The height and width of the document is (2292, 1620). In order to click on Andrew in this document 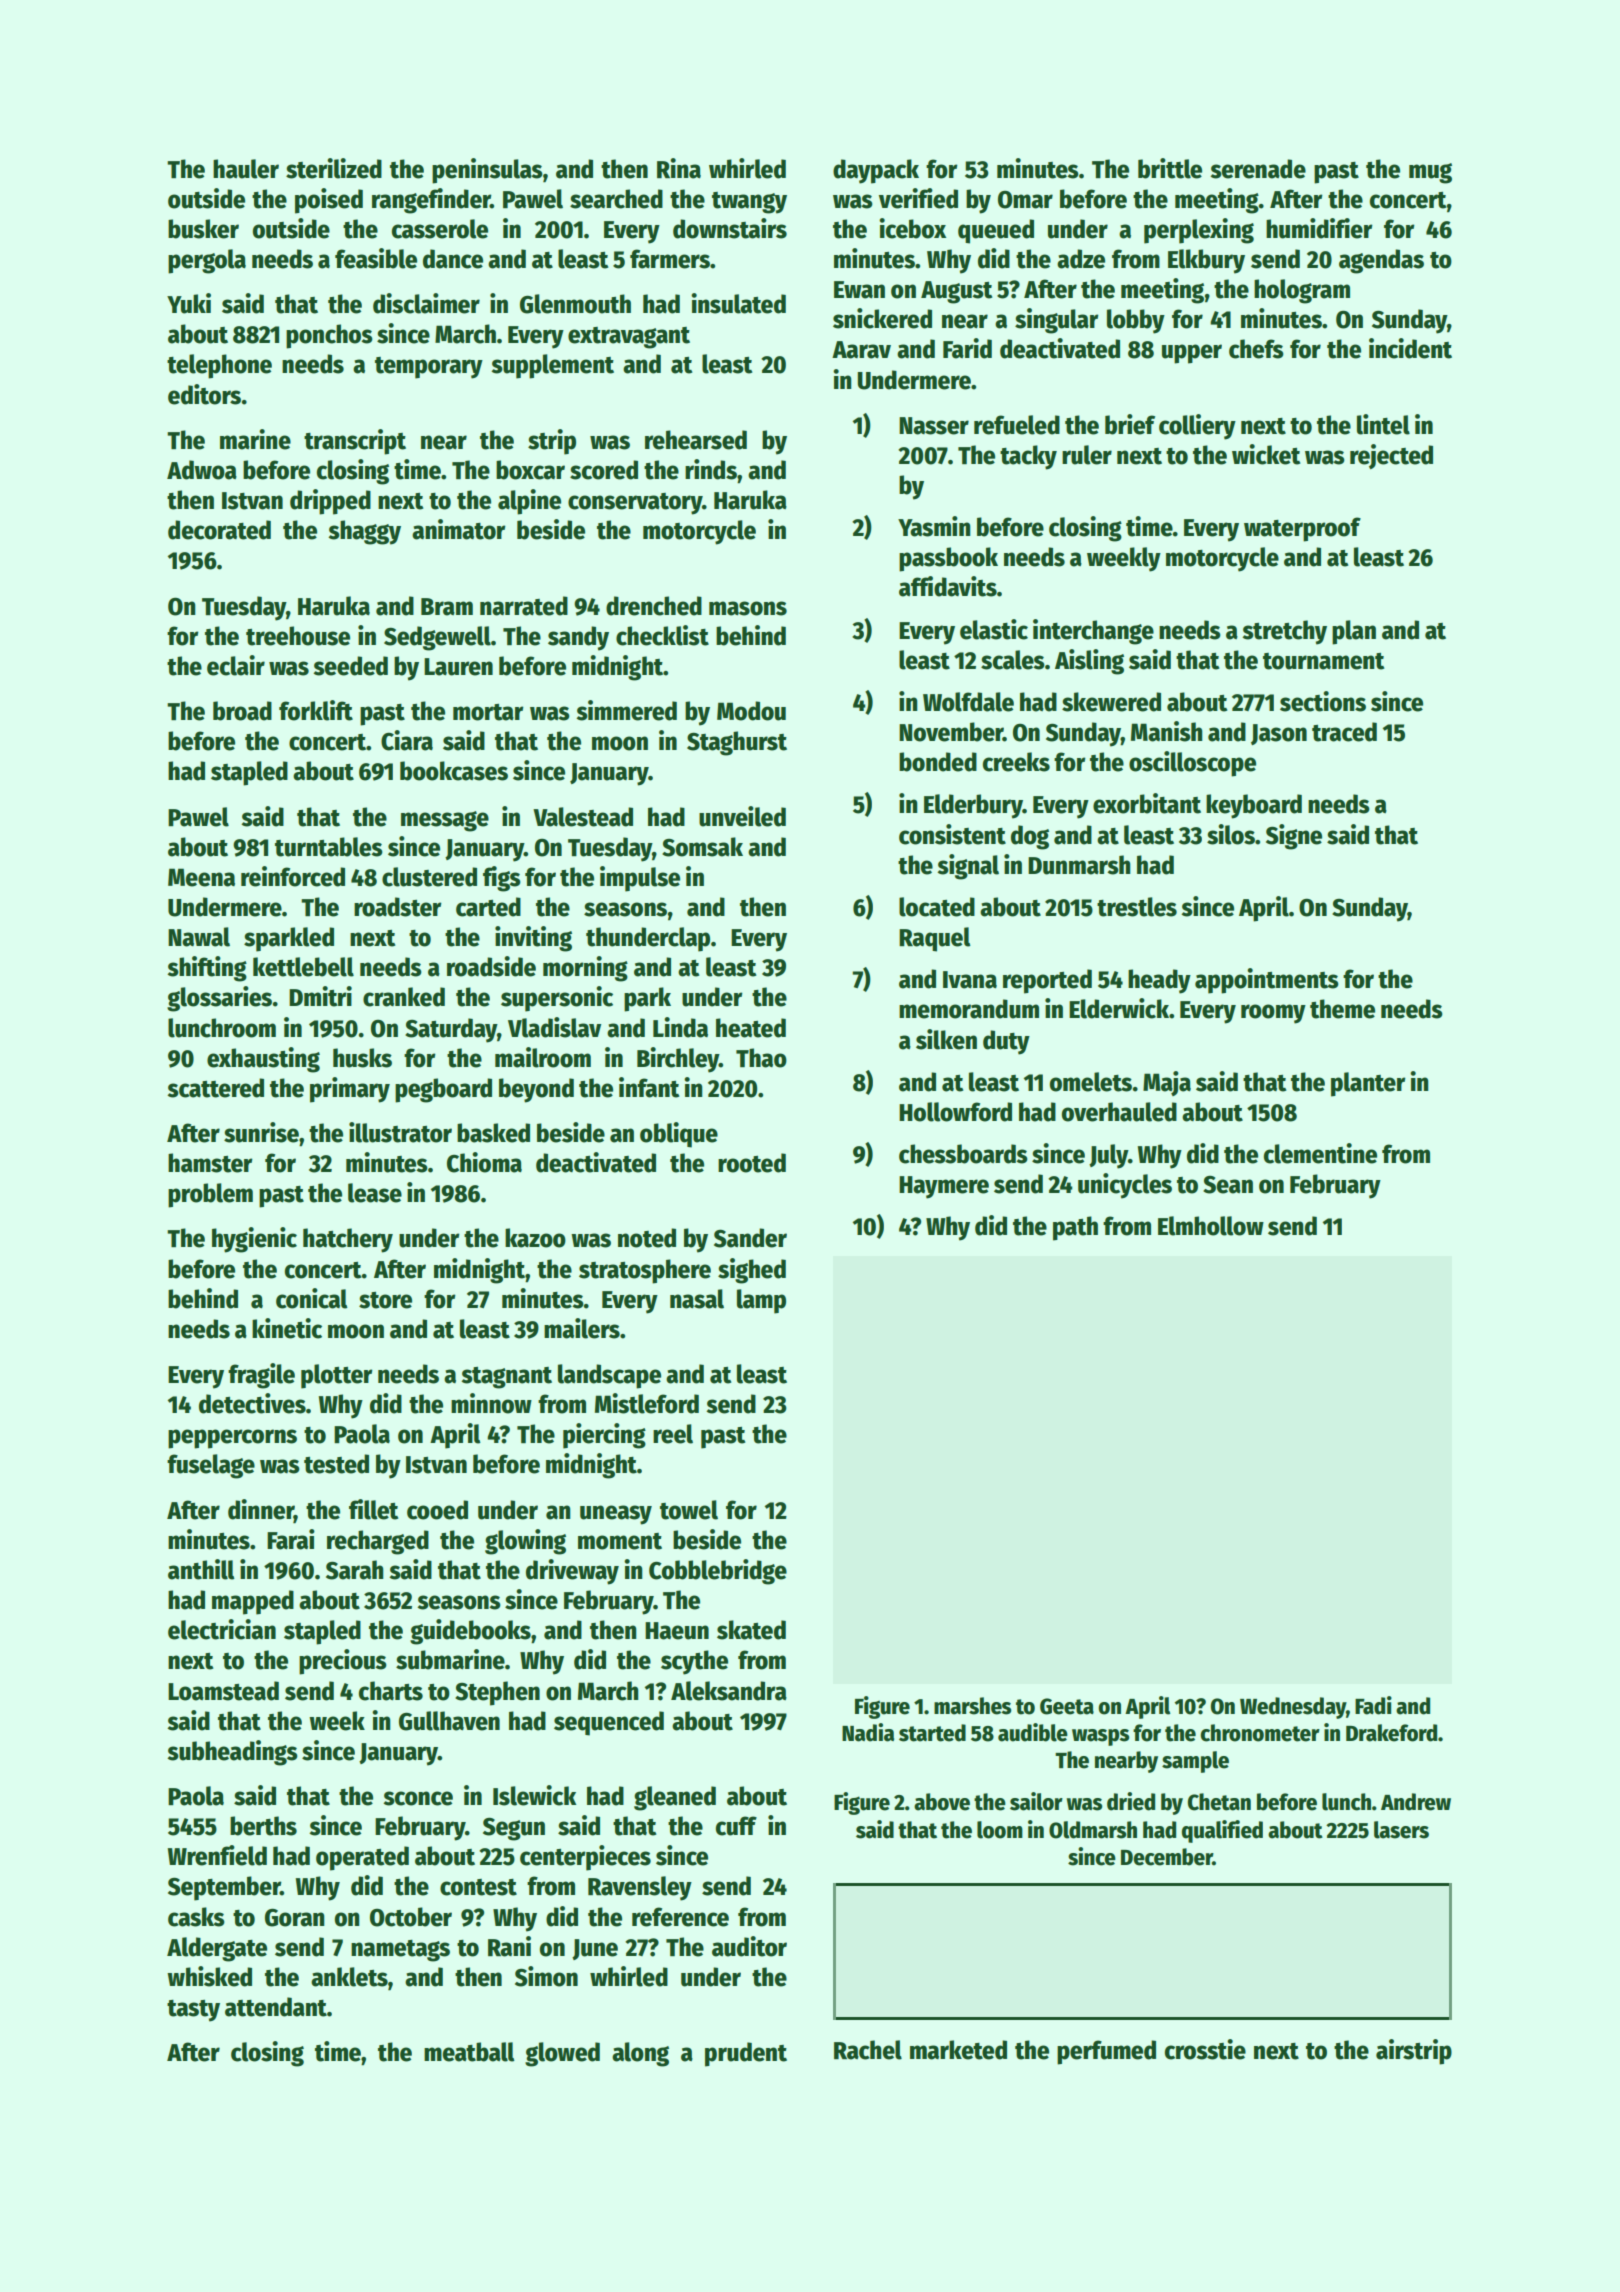, I will do `click(1416, 1802)`.
